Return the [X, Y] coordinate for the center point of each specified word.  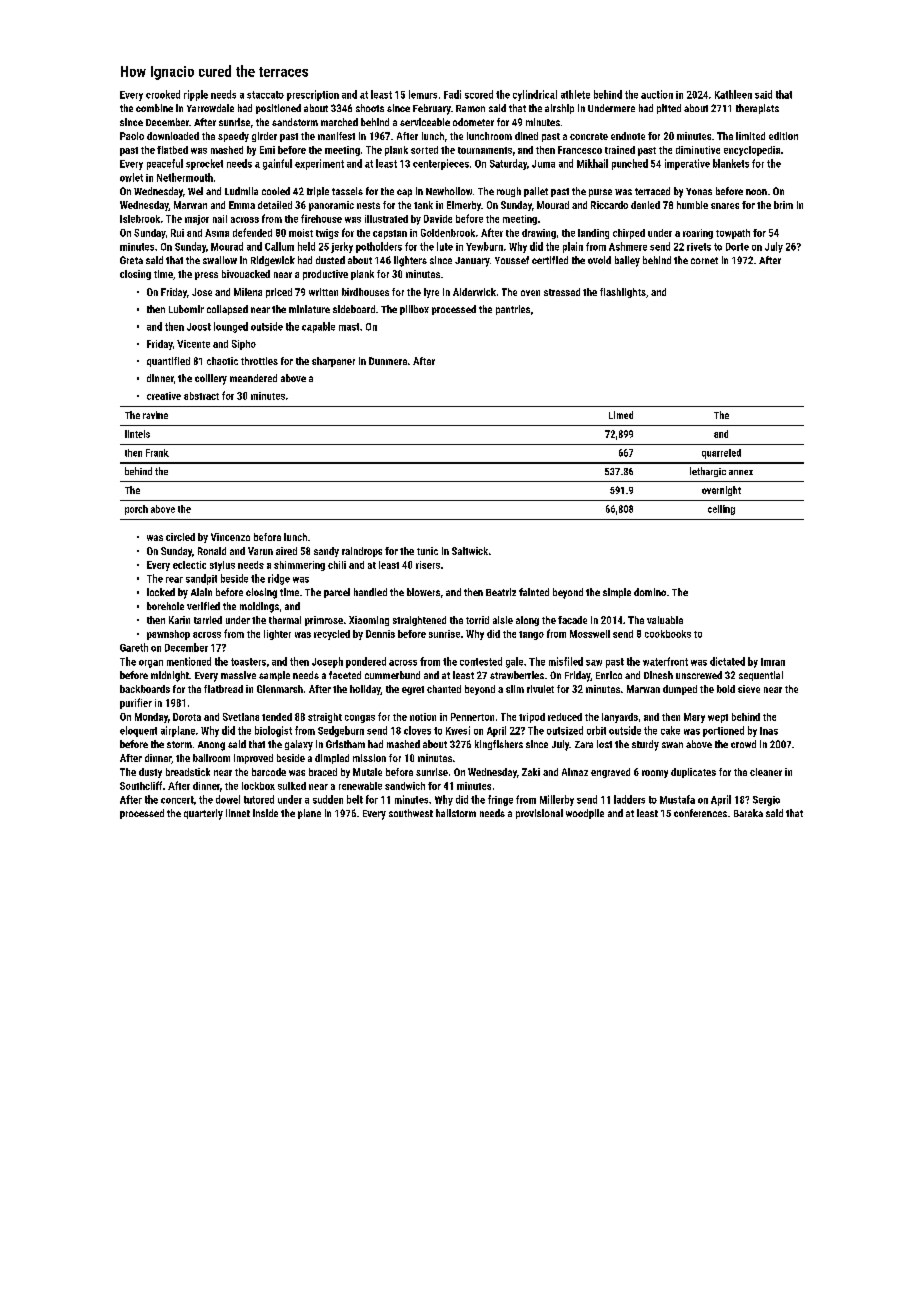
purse [600, 193]
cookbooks [668, 634]
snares [725, 206]
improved [253, 759]
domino [650, 592]
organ [151, 664]
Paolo [132, 136]
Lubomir [186, 309]
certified [550, 260]
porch [136, 510]
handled [370, 592]
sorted [424, 150]
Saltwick [470, 551]
